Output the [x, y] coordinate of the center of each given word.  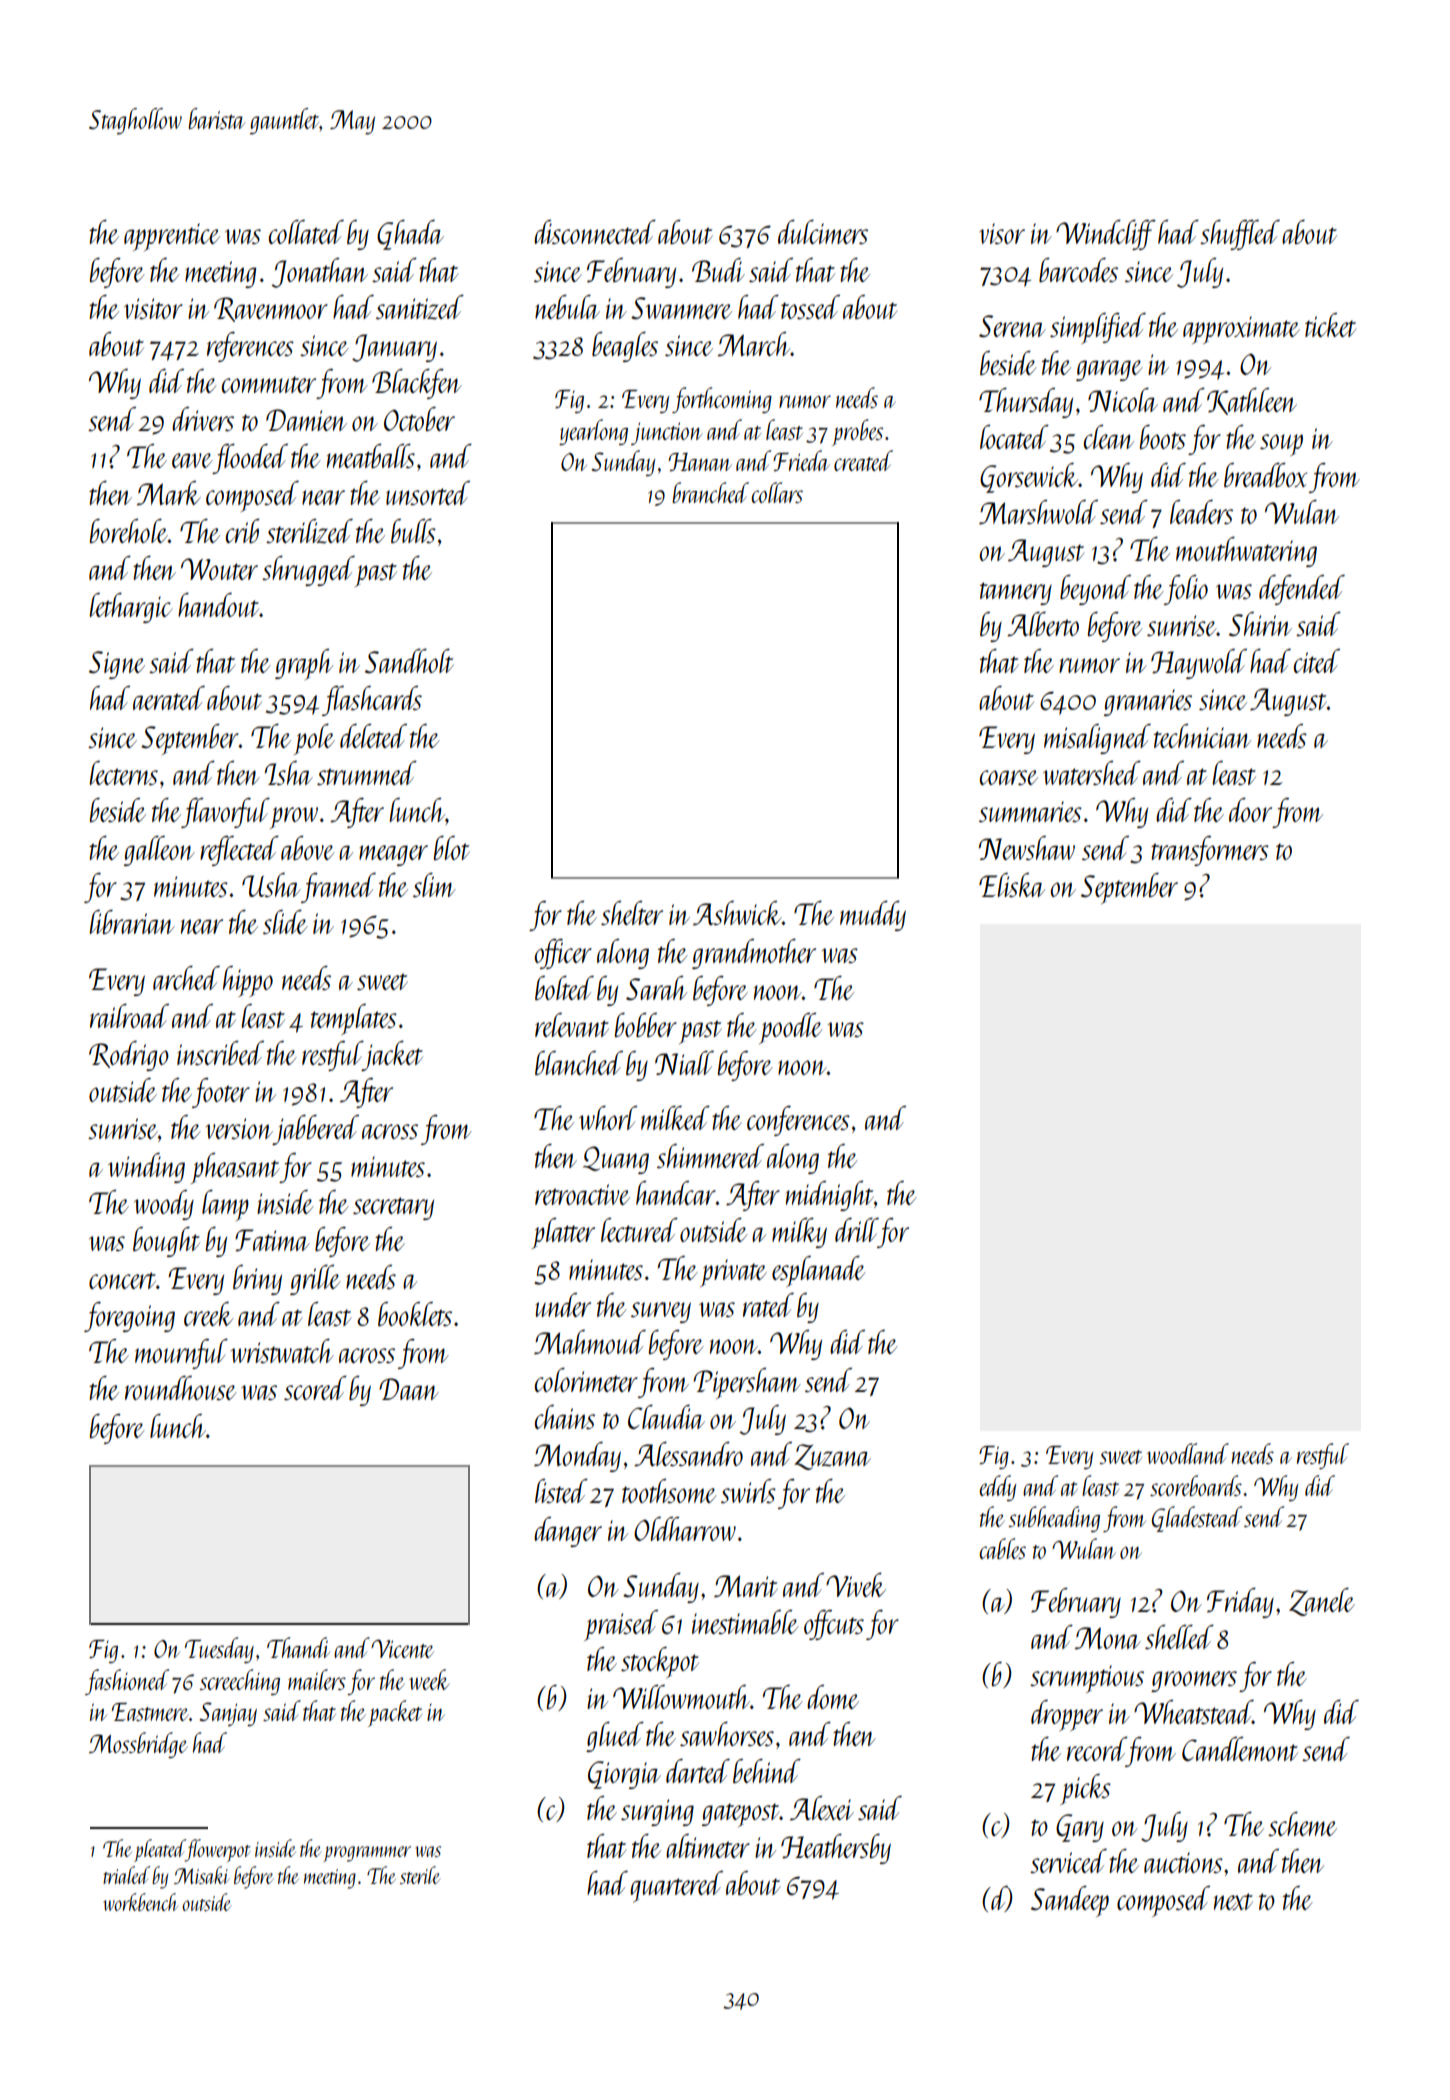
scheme [1302, 1824]
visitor [153, 308]
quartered [676, 1887]
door [1250, 810]
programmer [367, 1854]
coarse [1009, 777]
